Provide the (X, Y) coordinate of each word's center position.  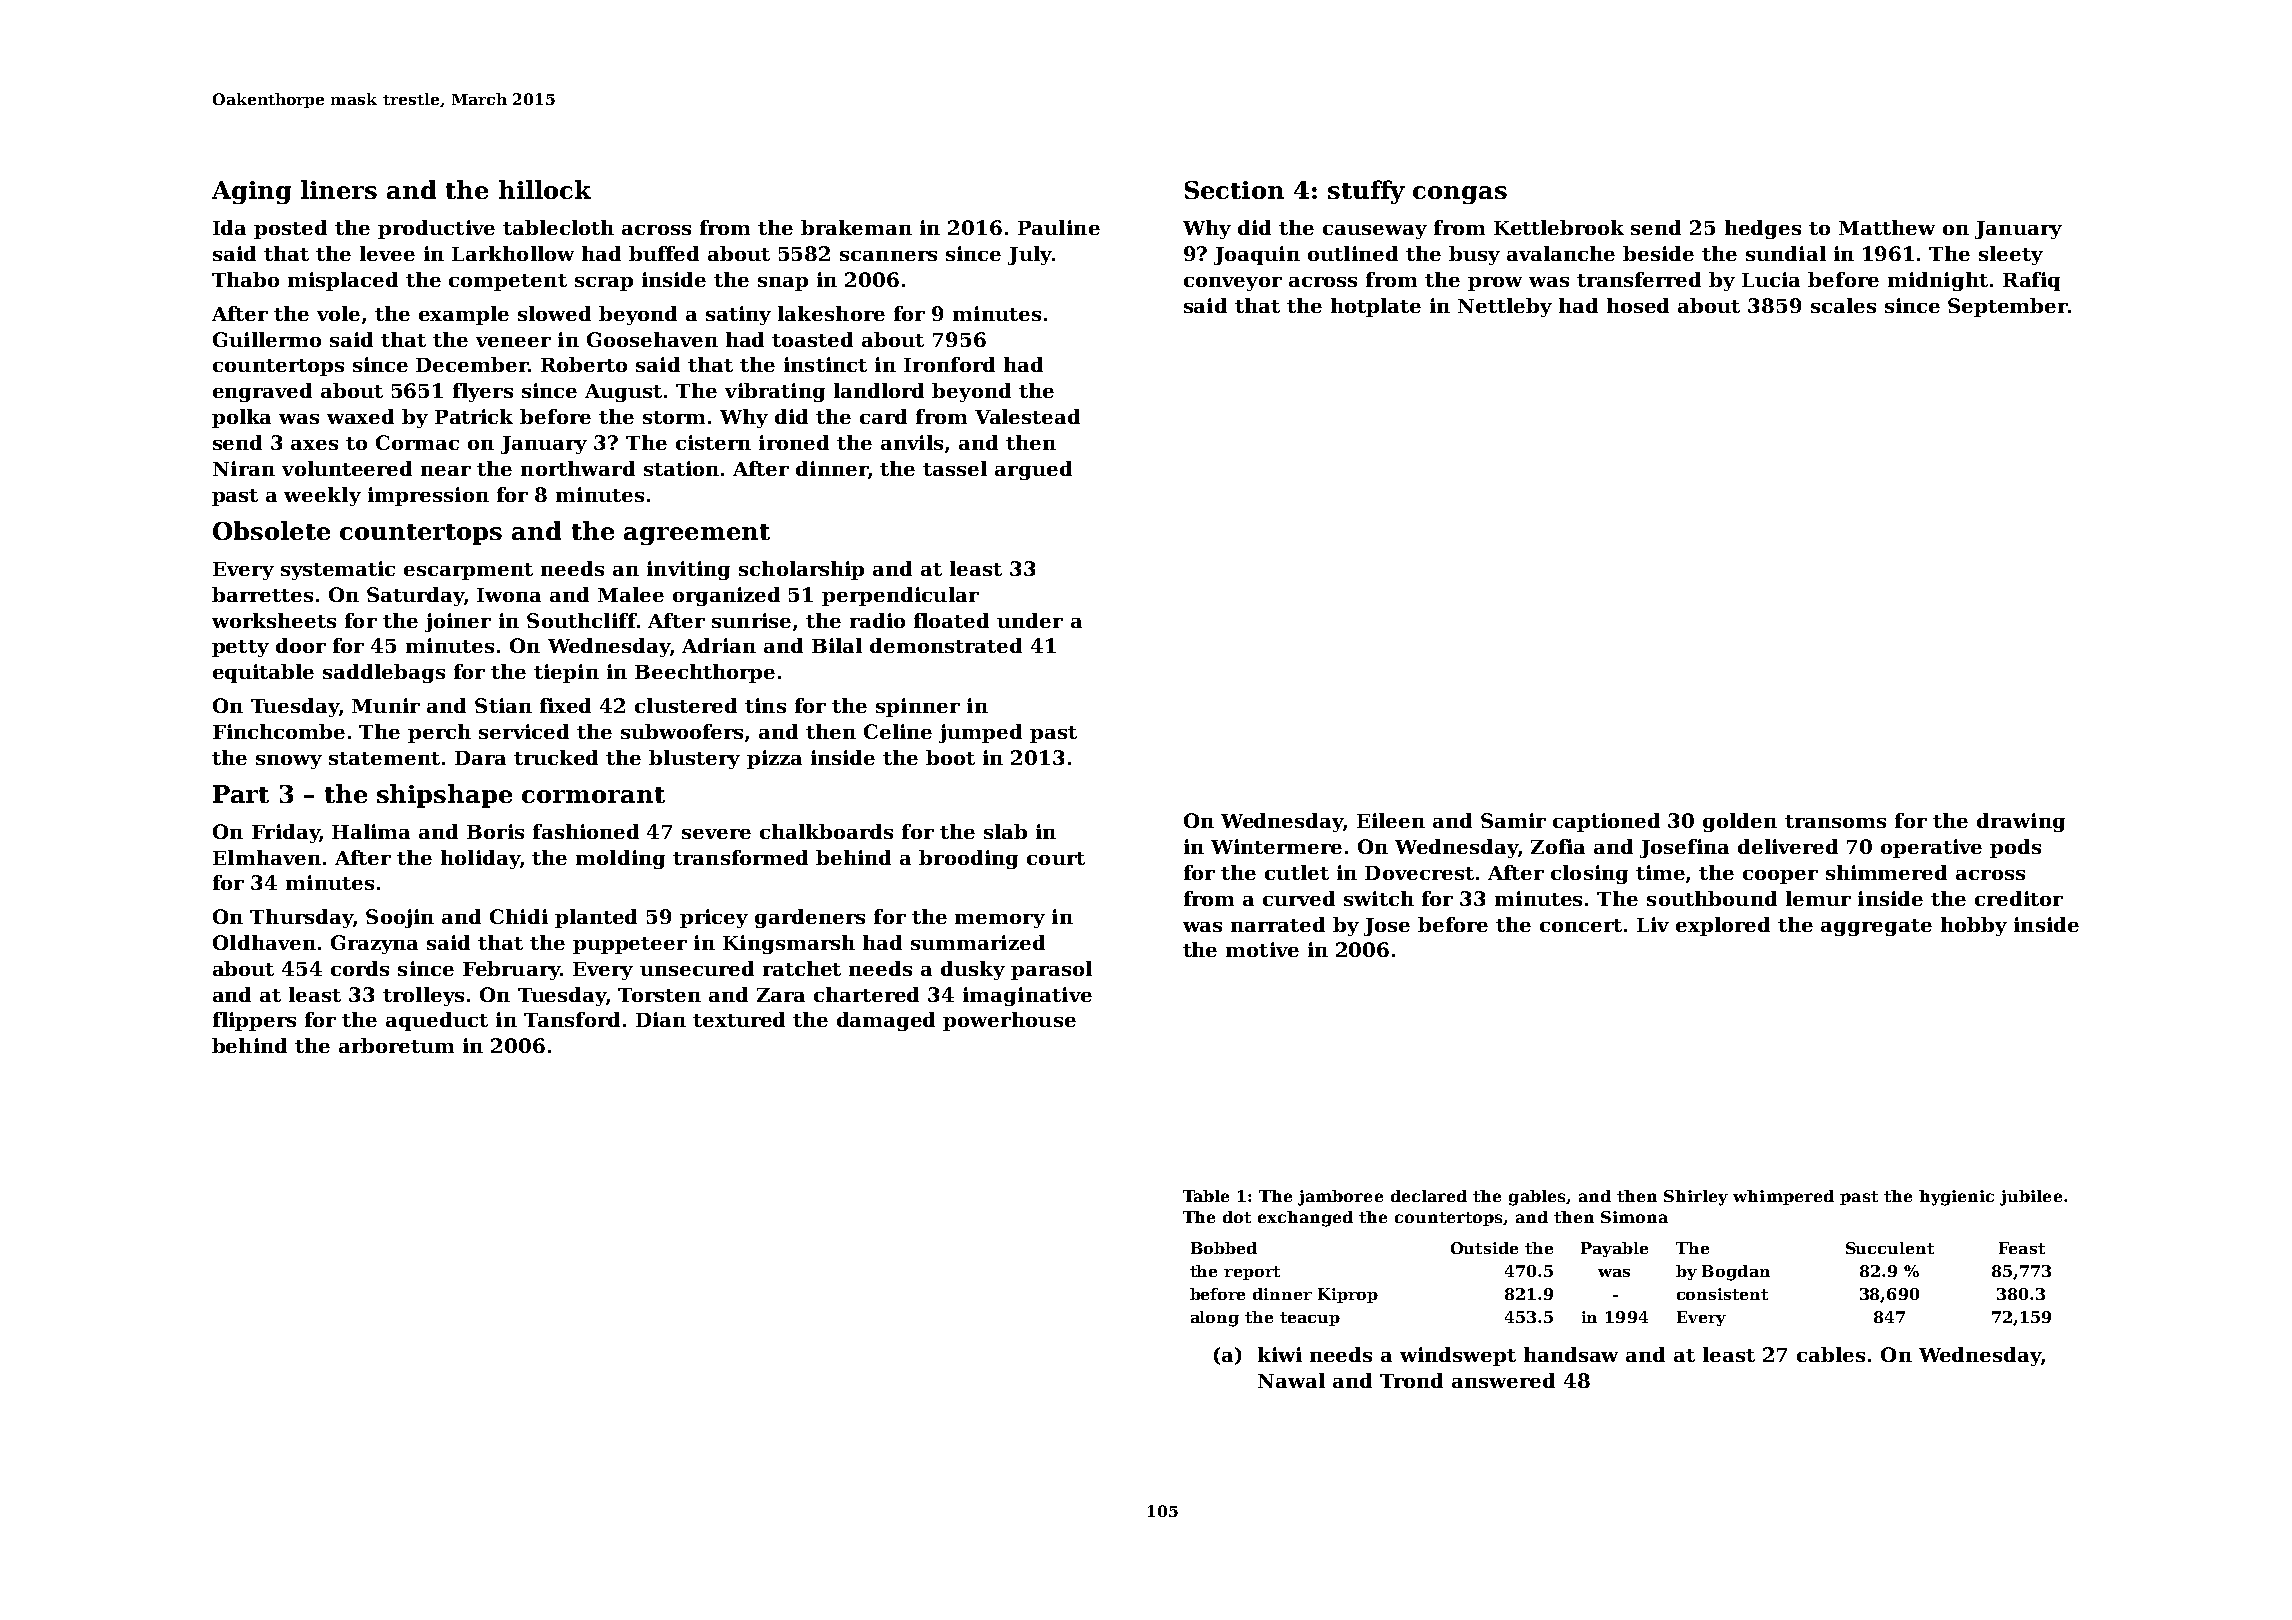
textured (739, 1019)
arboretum (396, 1045)
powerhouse (1009, 1021)
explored (1723, 926)
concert (1581, 925)
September (2008, 307)
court (1056, 858)
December (472, 364)
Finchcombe (279, 731)
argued (1033, 470)
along (1215, 1319)
